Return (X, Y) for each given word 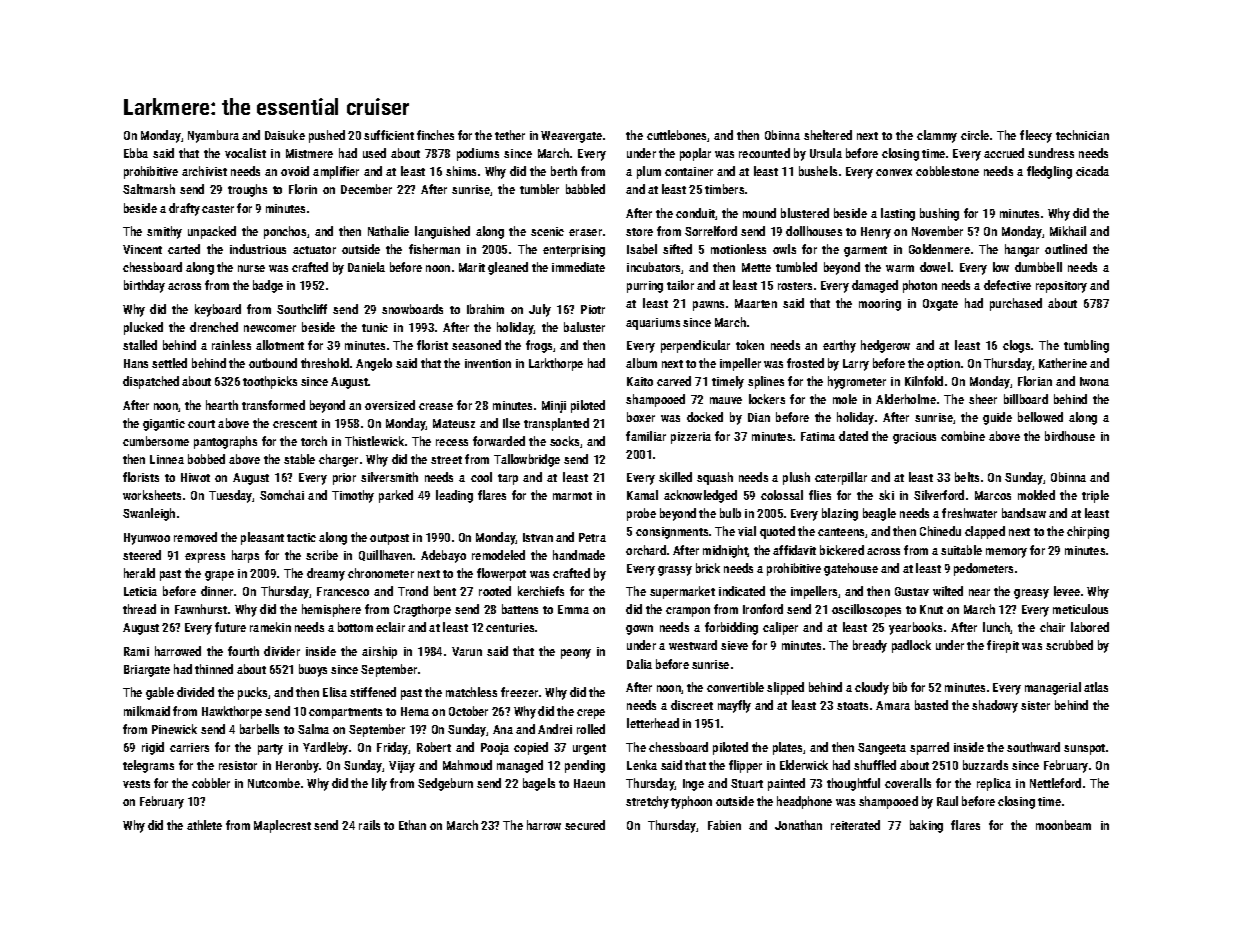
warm (900, 268)
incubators (653, 267)
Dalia (639, 664)
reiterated (855, 825)
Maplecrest (282, 826)
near (979, 592)
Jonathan (798, 825)
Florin (303, 189)
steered (142, 555)
